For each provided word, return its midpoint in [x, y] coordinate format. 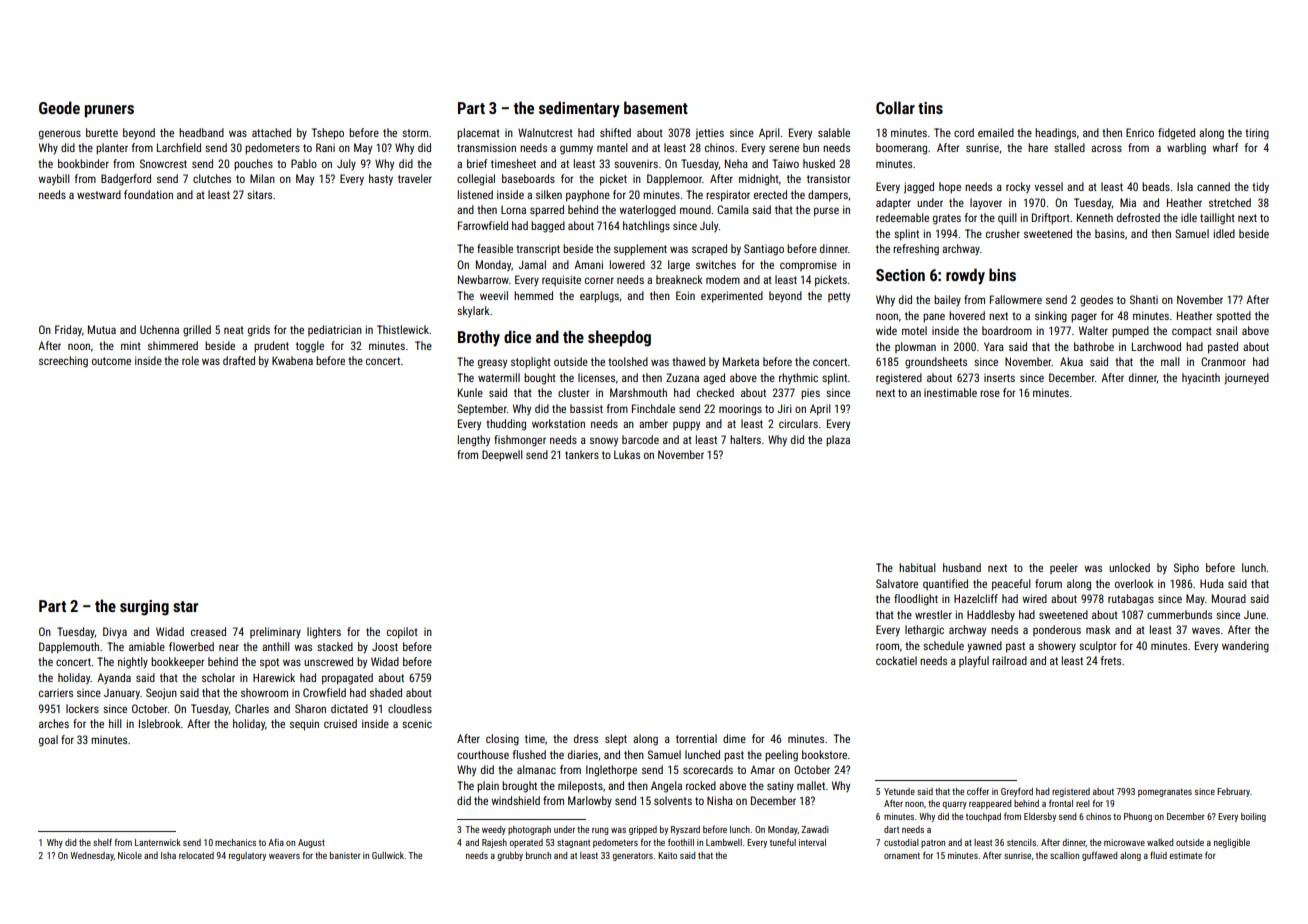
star [185, 606]
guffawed [1099, 856]
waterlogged [647, 211]
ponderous [1057, 630]
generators [632, 857]
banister [345, 855]
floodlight [916, 600]
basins [1110, 233]
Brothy [479, 338]
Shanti [1144, 299]
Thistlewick [403, 329]
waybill [54, 180]
